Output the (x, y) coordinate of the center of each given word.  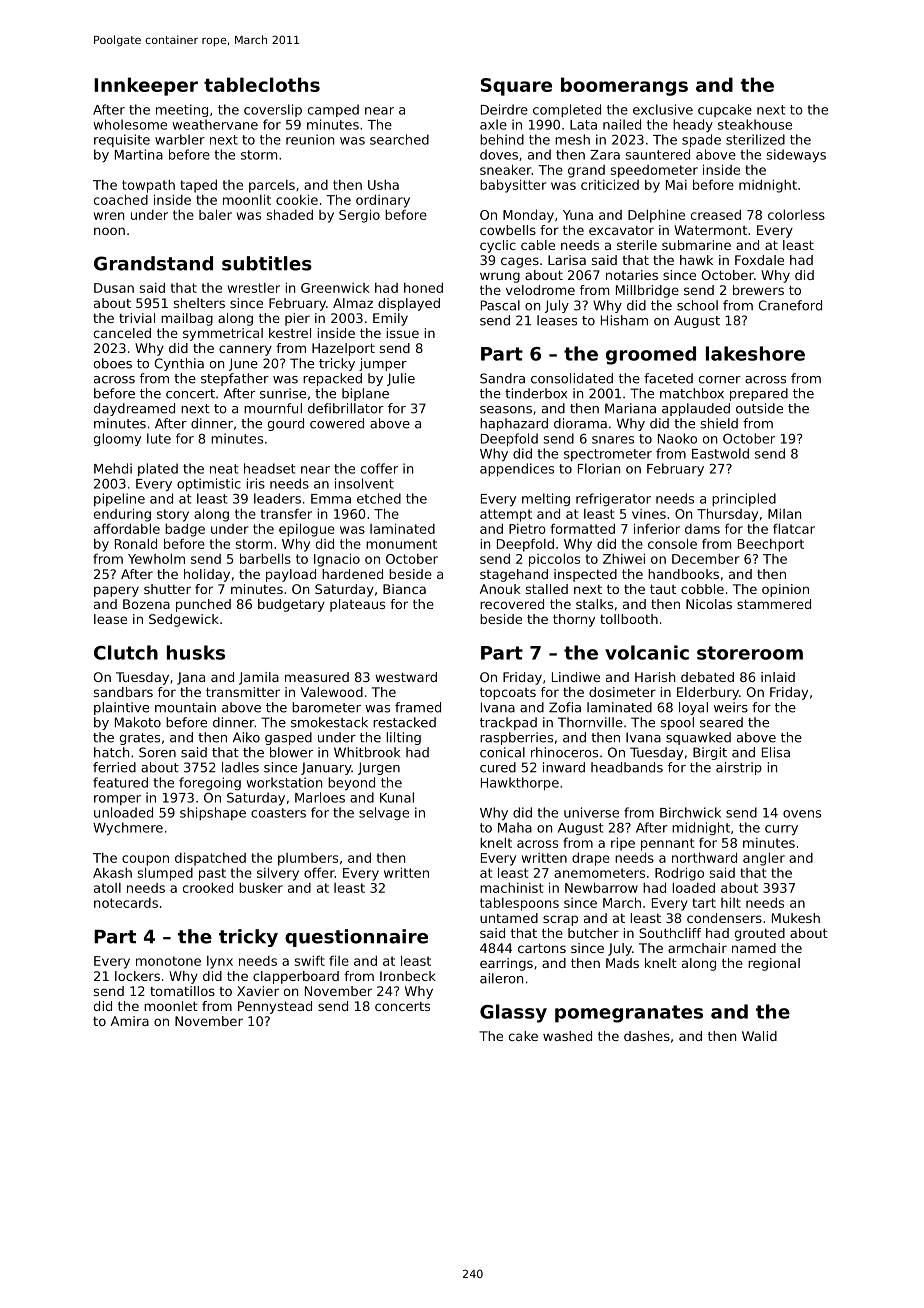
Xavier (258, 991)
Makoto (138, 722)
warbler (180, 139)
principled (744, 499)
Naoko (677, 438)
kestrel (290, 333)
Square (516, 87)
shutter (167, 589)
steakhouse (755, 124)
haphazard (514, 424)
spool (677, 723)
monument (401, 544)
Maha (515, 827)
